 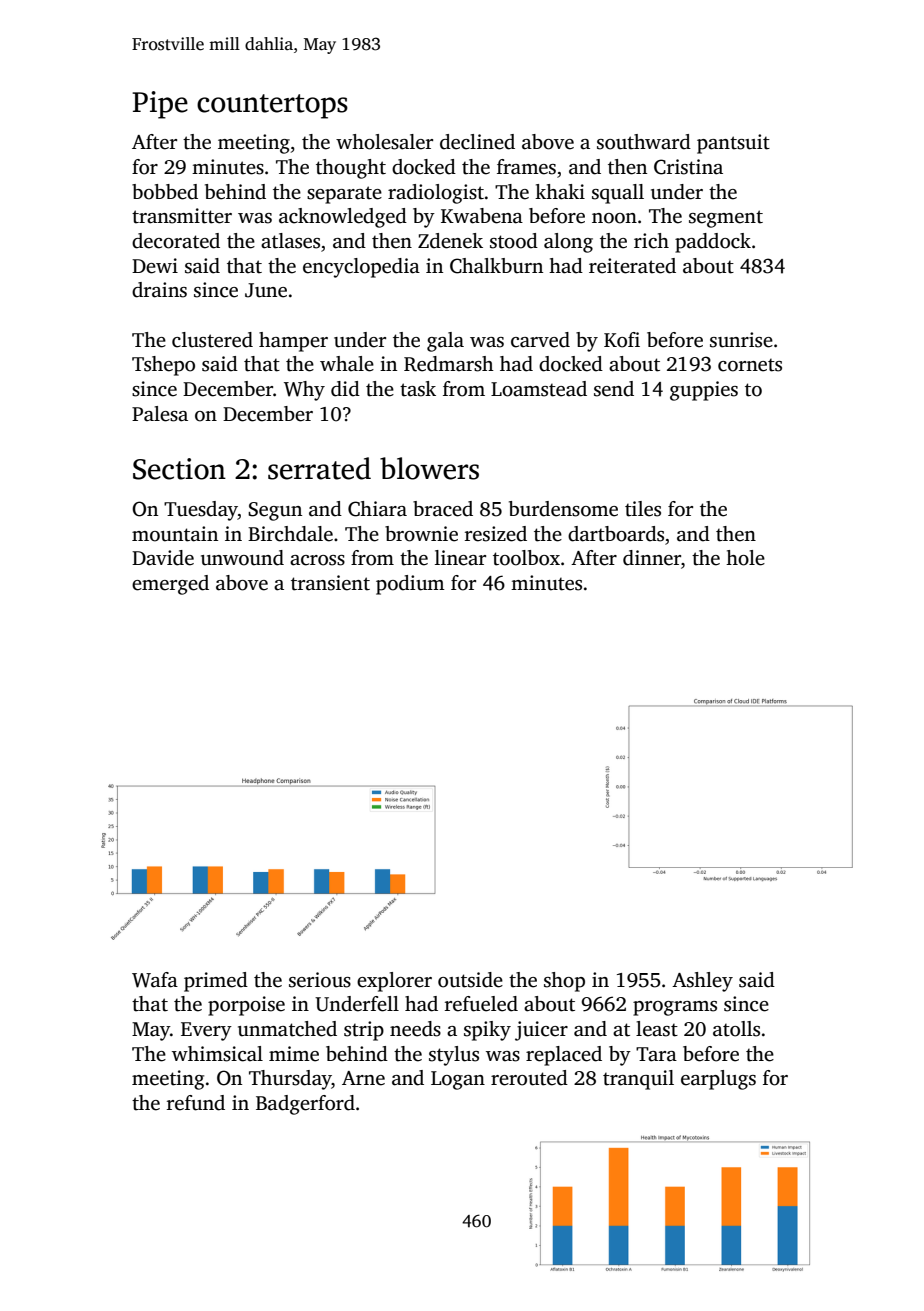 I want to click on refund, so click(x=196, y=1103).
